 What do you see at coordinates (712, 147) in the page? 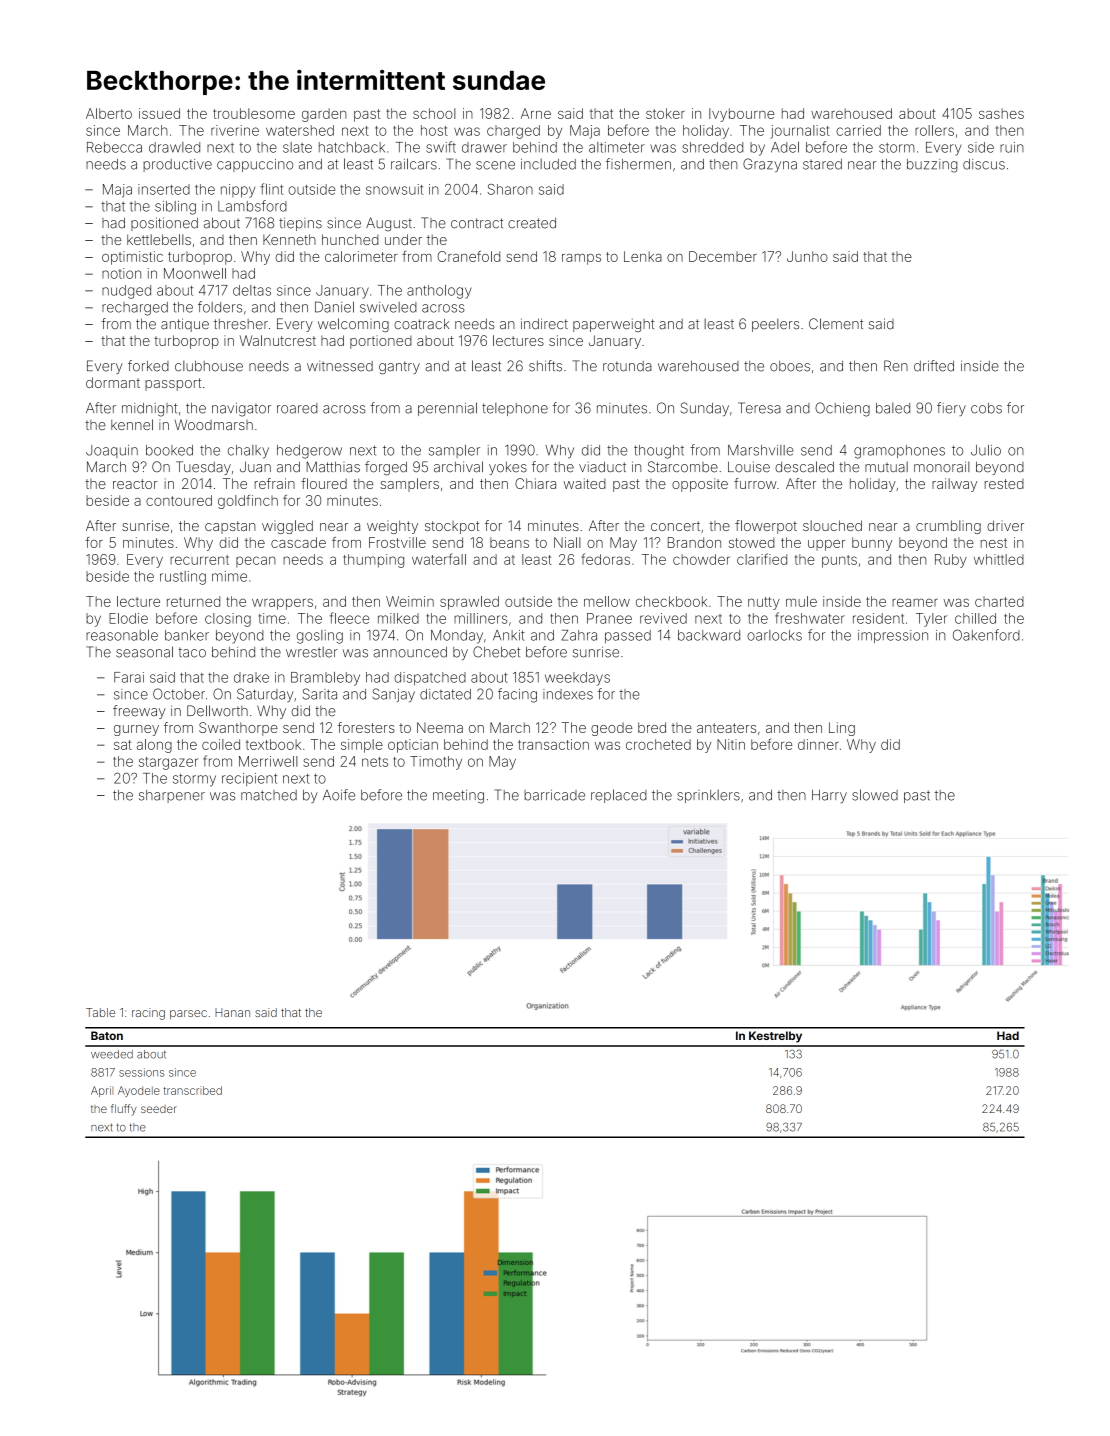
I see `shredded` at bounding box center [712, 147].
